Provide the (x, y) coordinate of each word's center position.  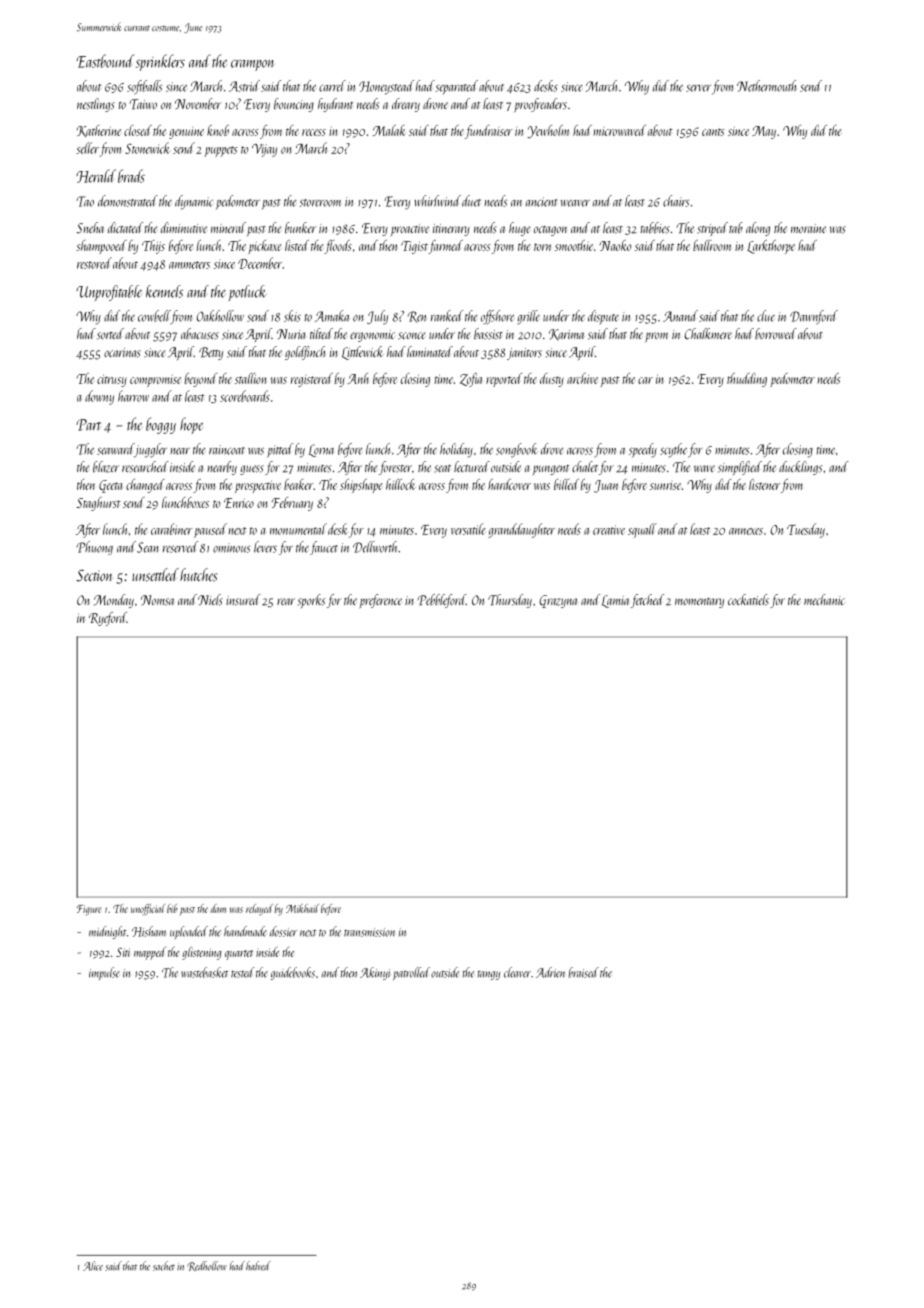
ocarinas (122, 353)
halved (258, 1266)
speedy (643, 450)
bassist (488, 334)
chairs (676, 201)
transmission (369, 932)
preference (381, 601)
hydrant (336, 105)
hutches (198, 575)
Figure (89, 910)
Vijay (264, 150)
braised (584, 972)
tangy (488, 975)
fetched (647, 601)
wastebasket (205, 972)
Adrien (550, 972)
